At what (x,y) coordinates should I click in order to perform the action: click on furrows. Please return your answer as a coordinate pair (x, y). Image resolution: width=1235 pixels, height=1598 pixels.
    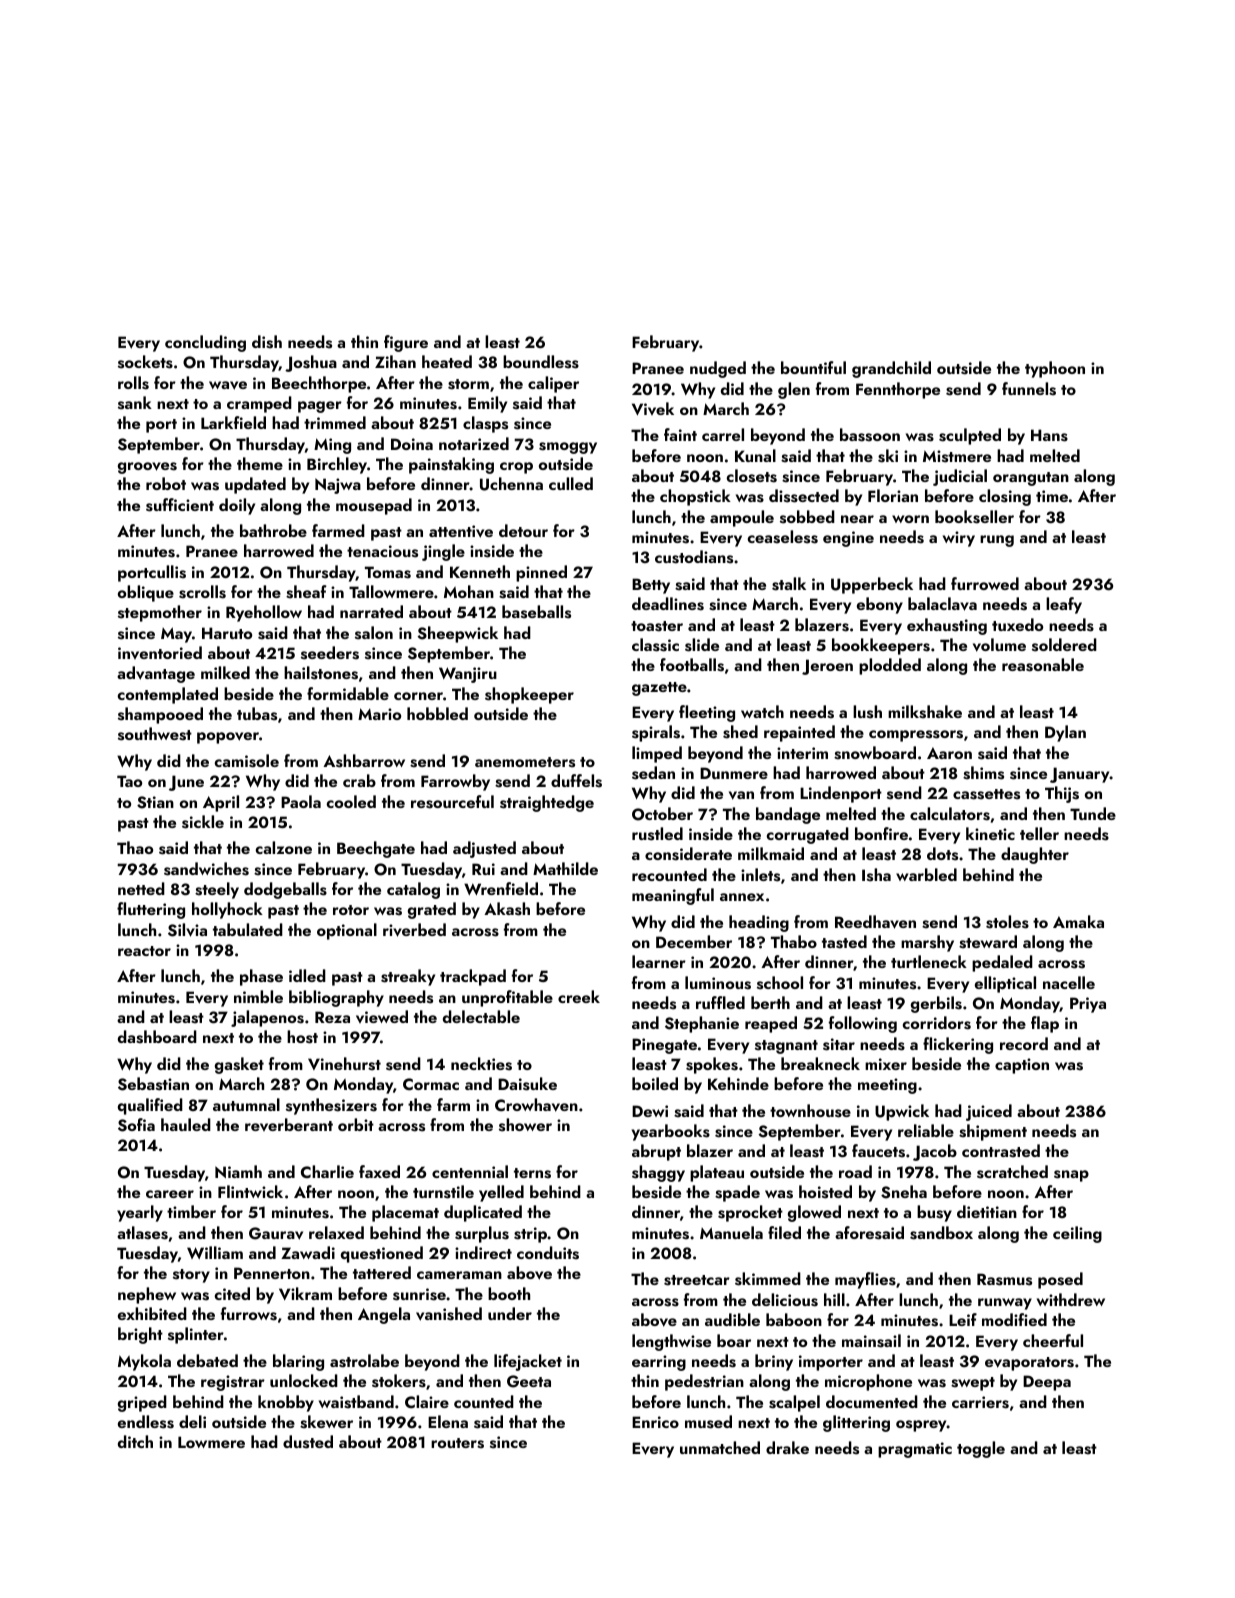
    Looking at the image, I should click on (249, 1314).
